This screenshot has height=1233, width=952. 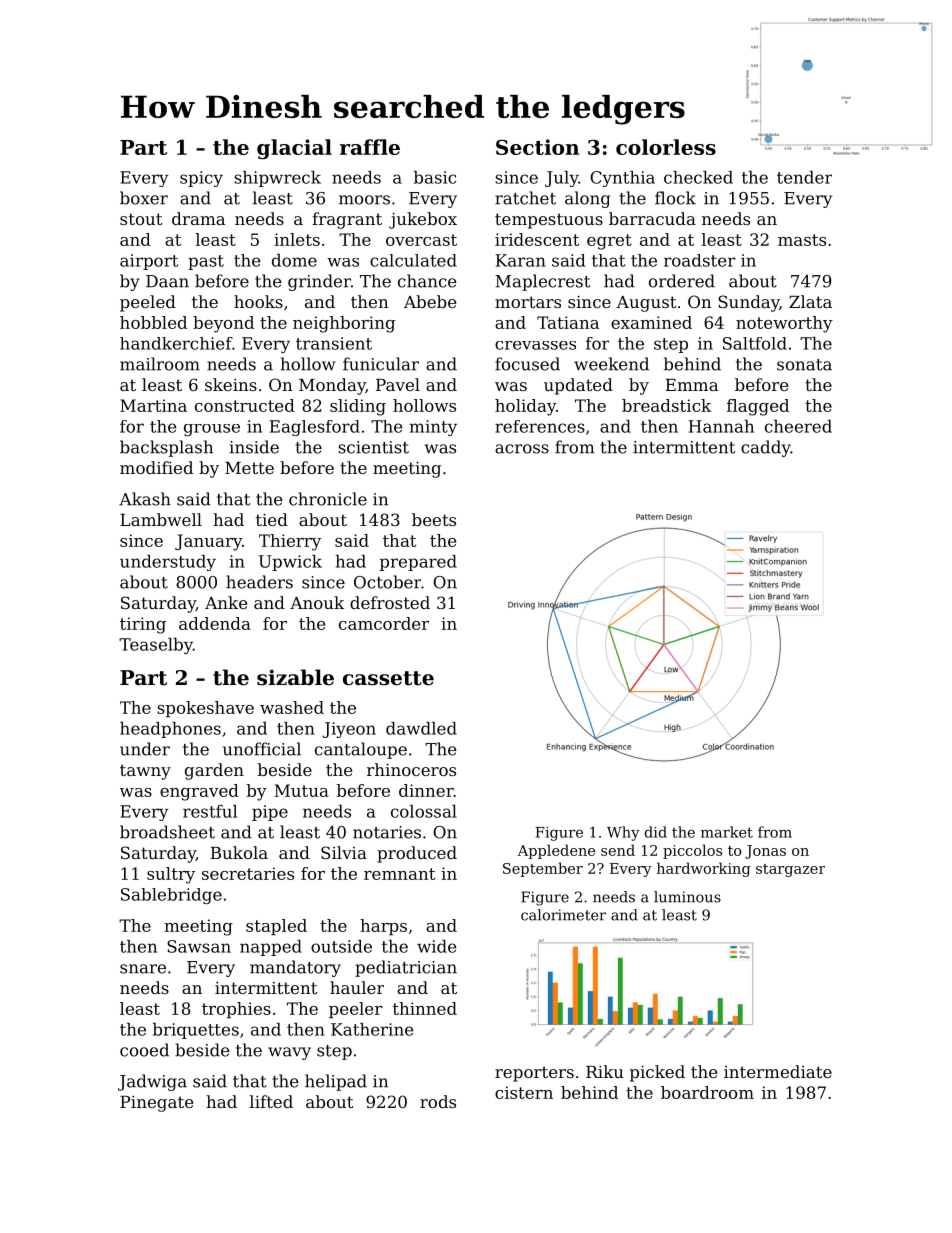 What do you see at coordinates (328, 499) in the screenshot?
I see `chronicle` at bounding box center [328, 499].
